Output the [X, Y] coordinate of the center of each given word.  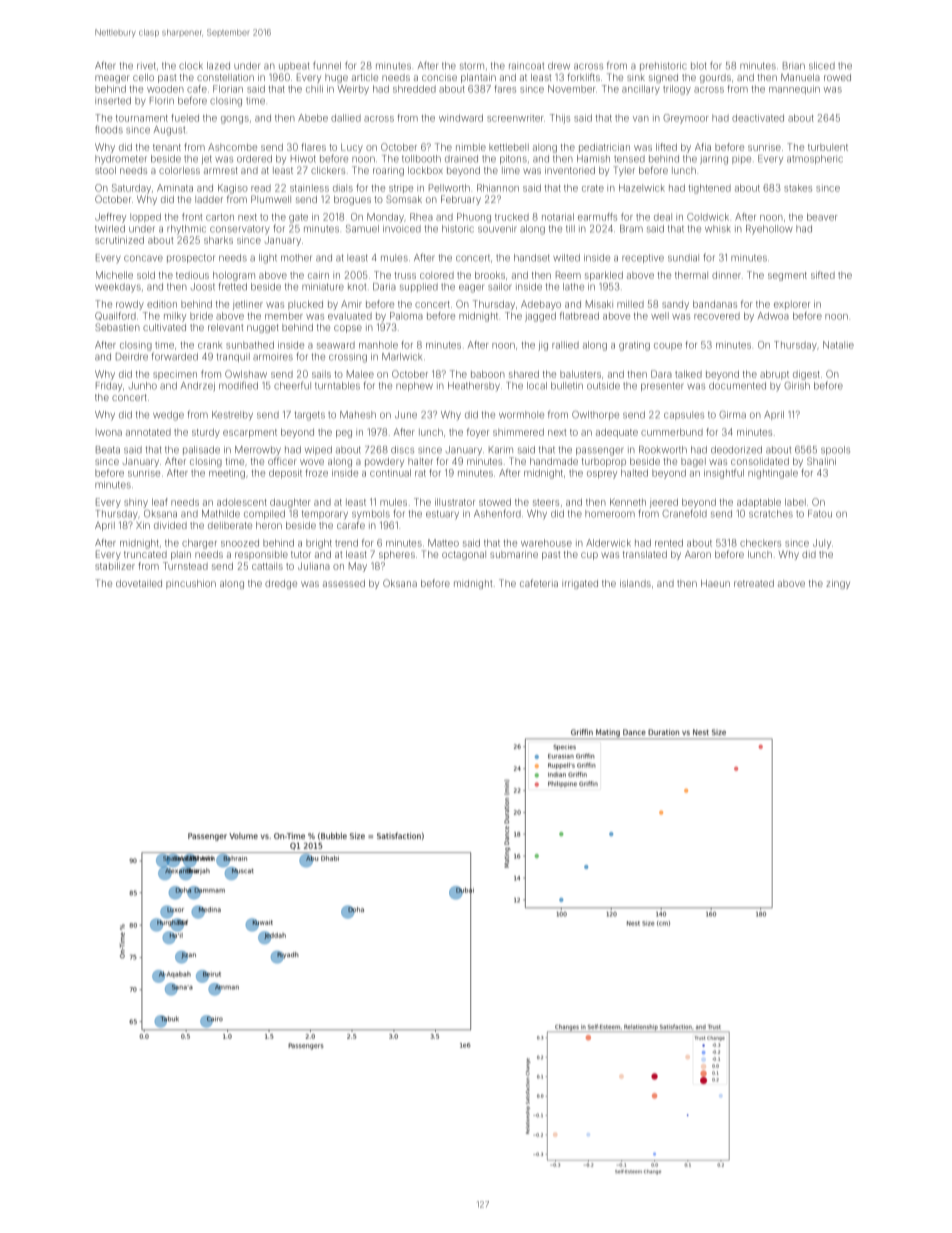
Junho [142, 386]
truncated [145, 554]
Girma [732, 415]
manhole [378, 345]
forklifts [583, 77]
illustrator [455, 502]
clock [191, 66]
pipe [741, 160]
